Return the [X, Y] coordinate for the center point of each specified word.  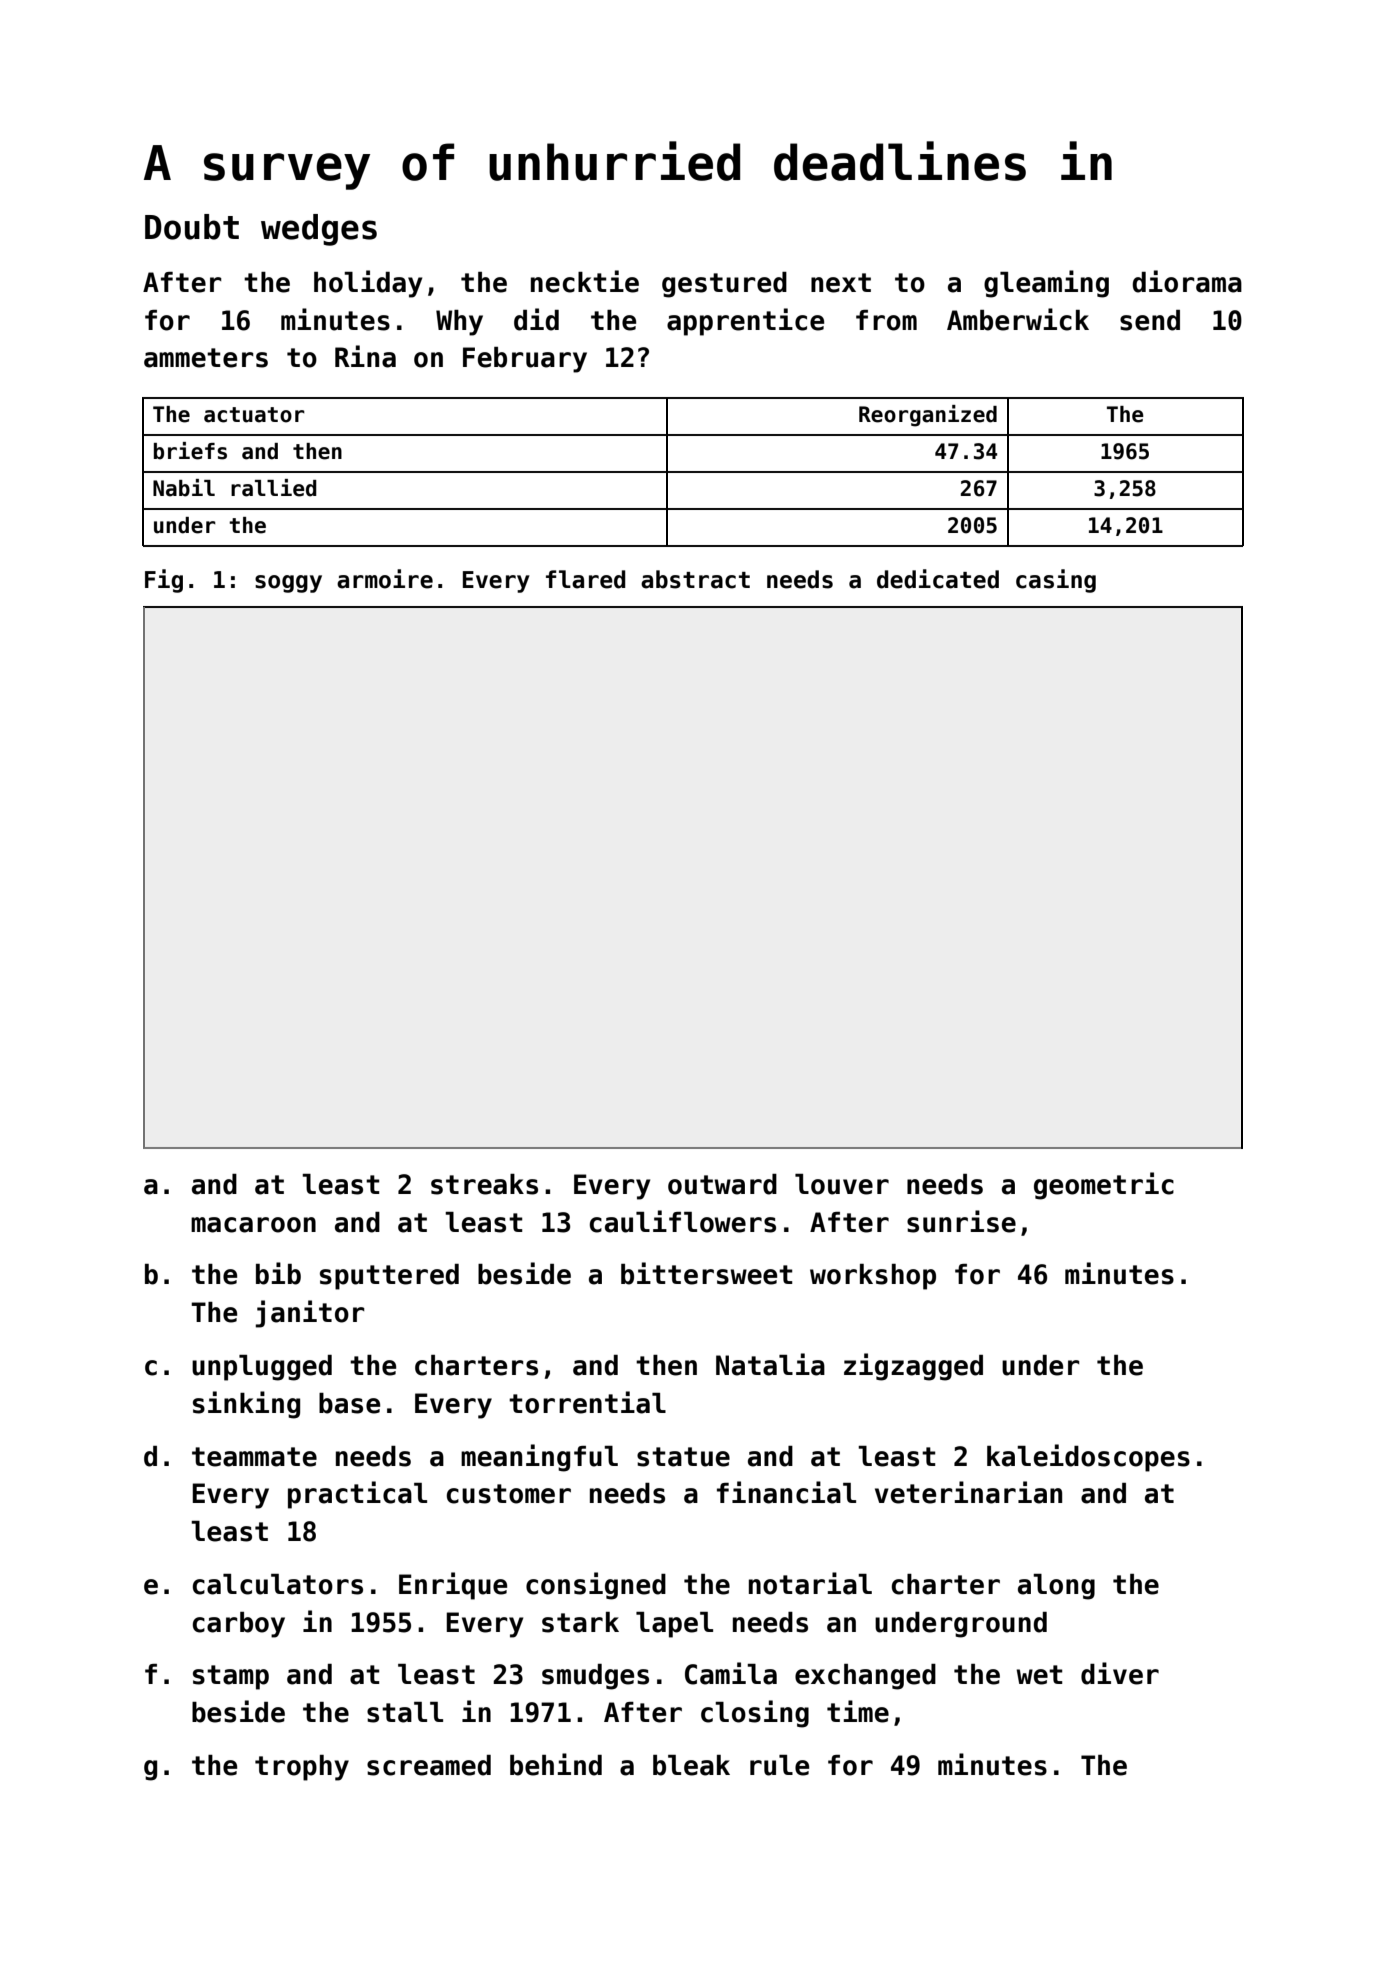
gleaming [1046, 284]
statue [683, 1457]
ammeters [206, 358]
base [349, 1403]
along [1056, 1587]
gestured [724, 285]
